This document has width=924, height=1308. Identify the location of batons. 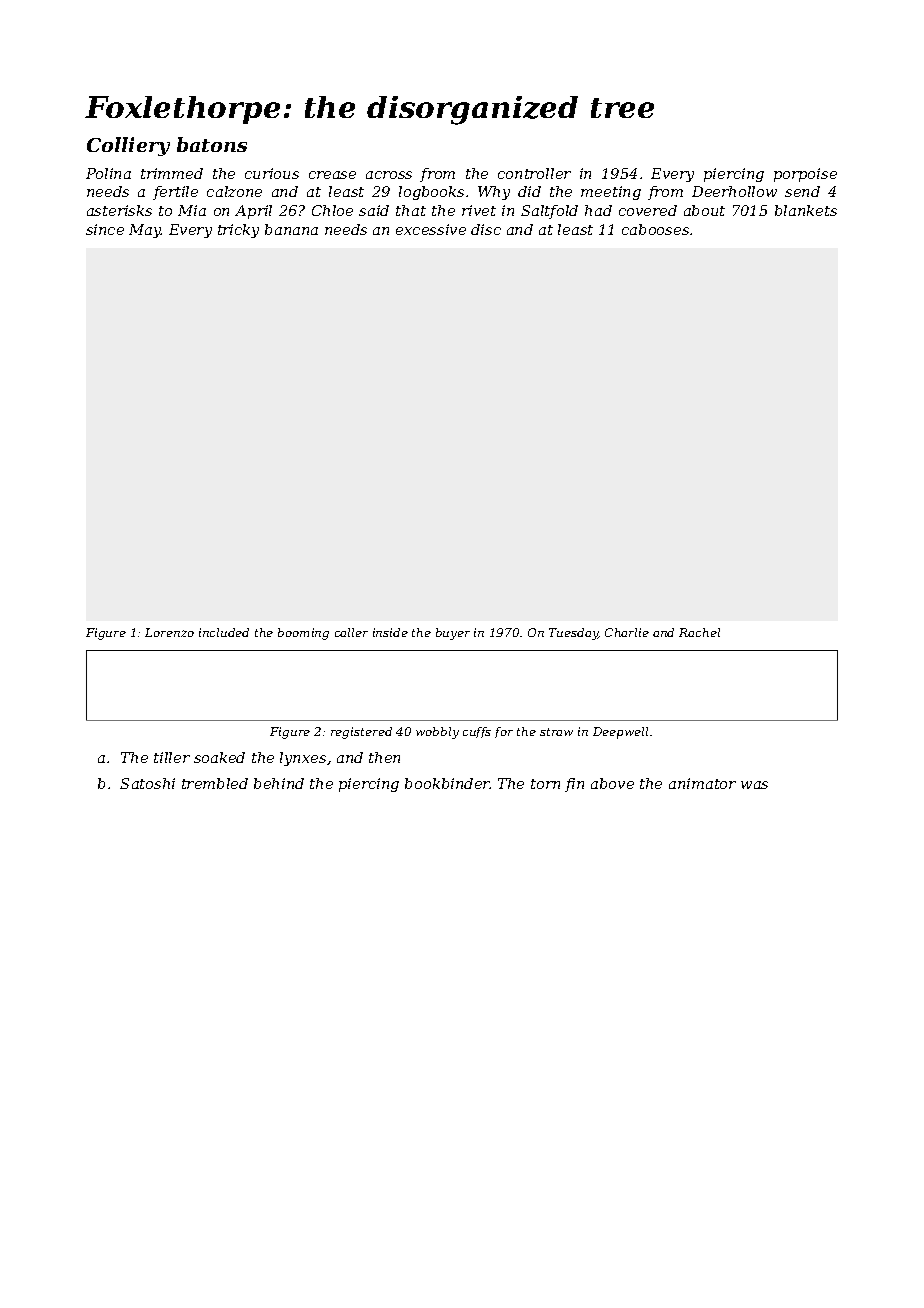
(212, 144).
